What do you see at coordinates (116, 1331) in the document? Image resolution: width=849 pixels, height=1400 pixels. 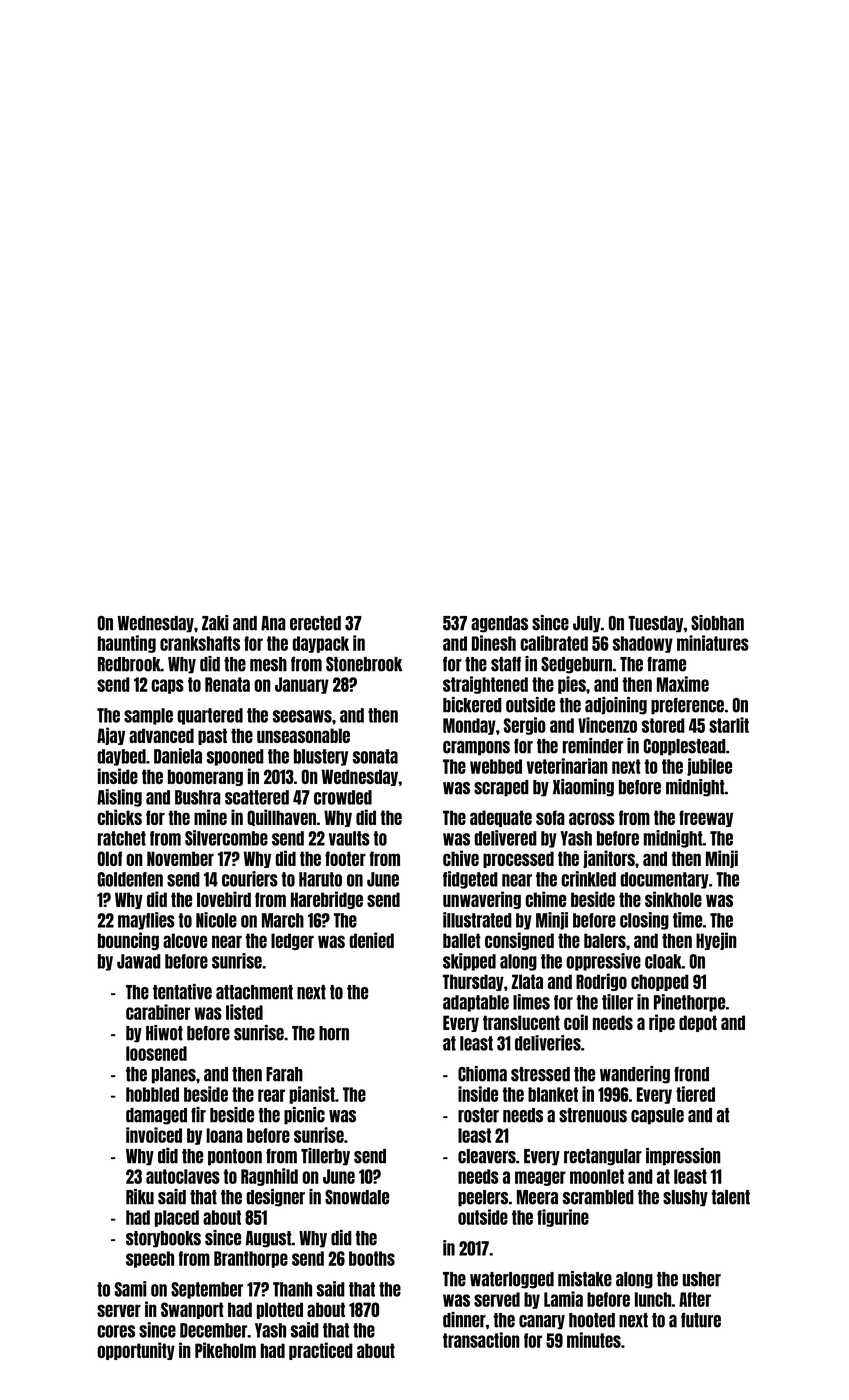 I see `cores` at bounding box center [116, 1331].
